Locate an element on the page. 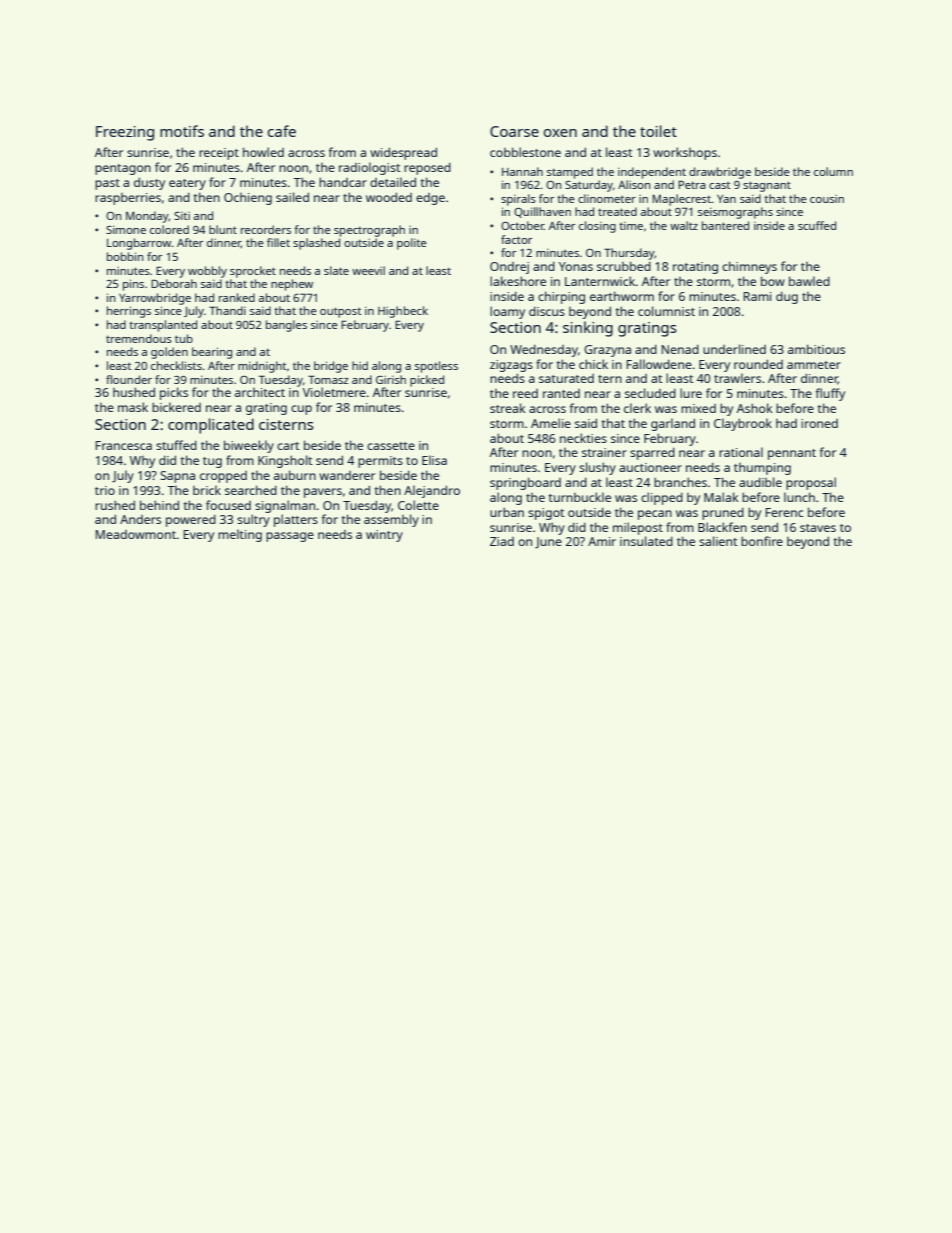 The image size is (952, 1233). Meadowmont is located at coordinates (136, 534).
